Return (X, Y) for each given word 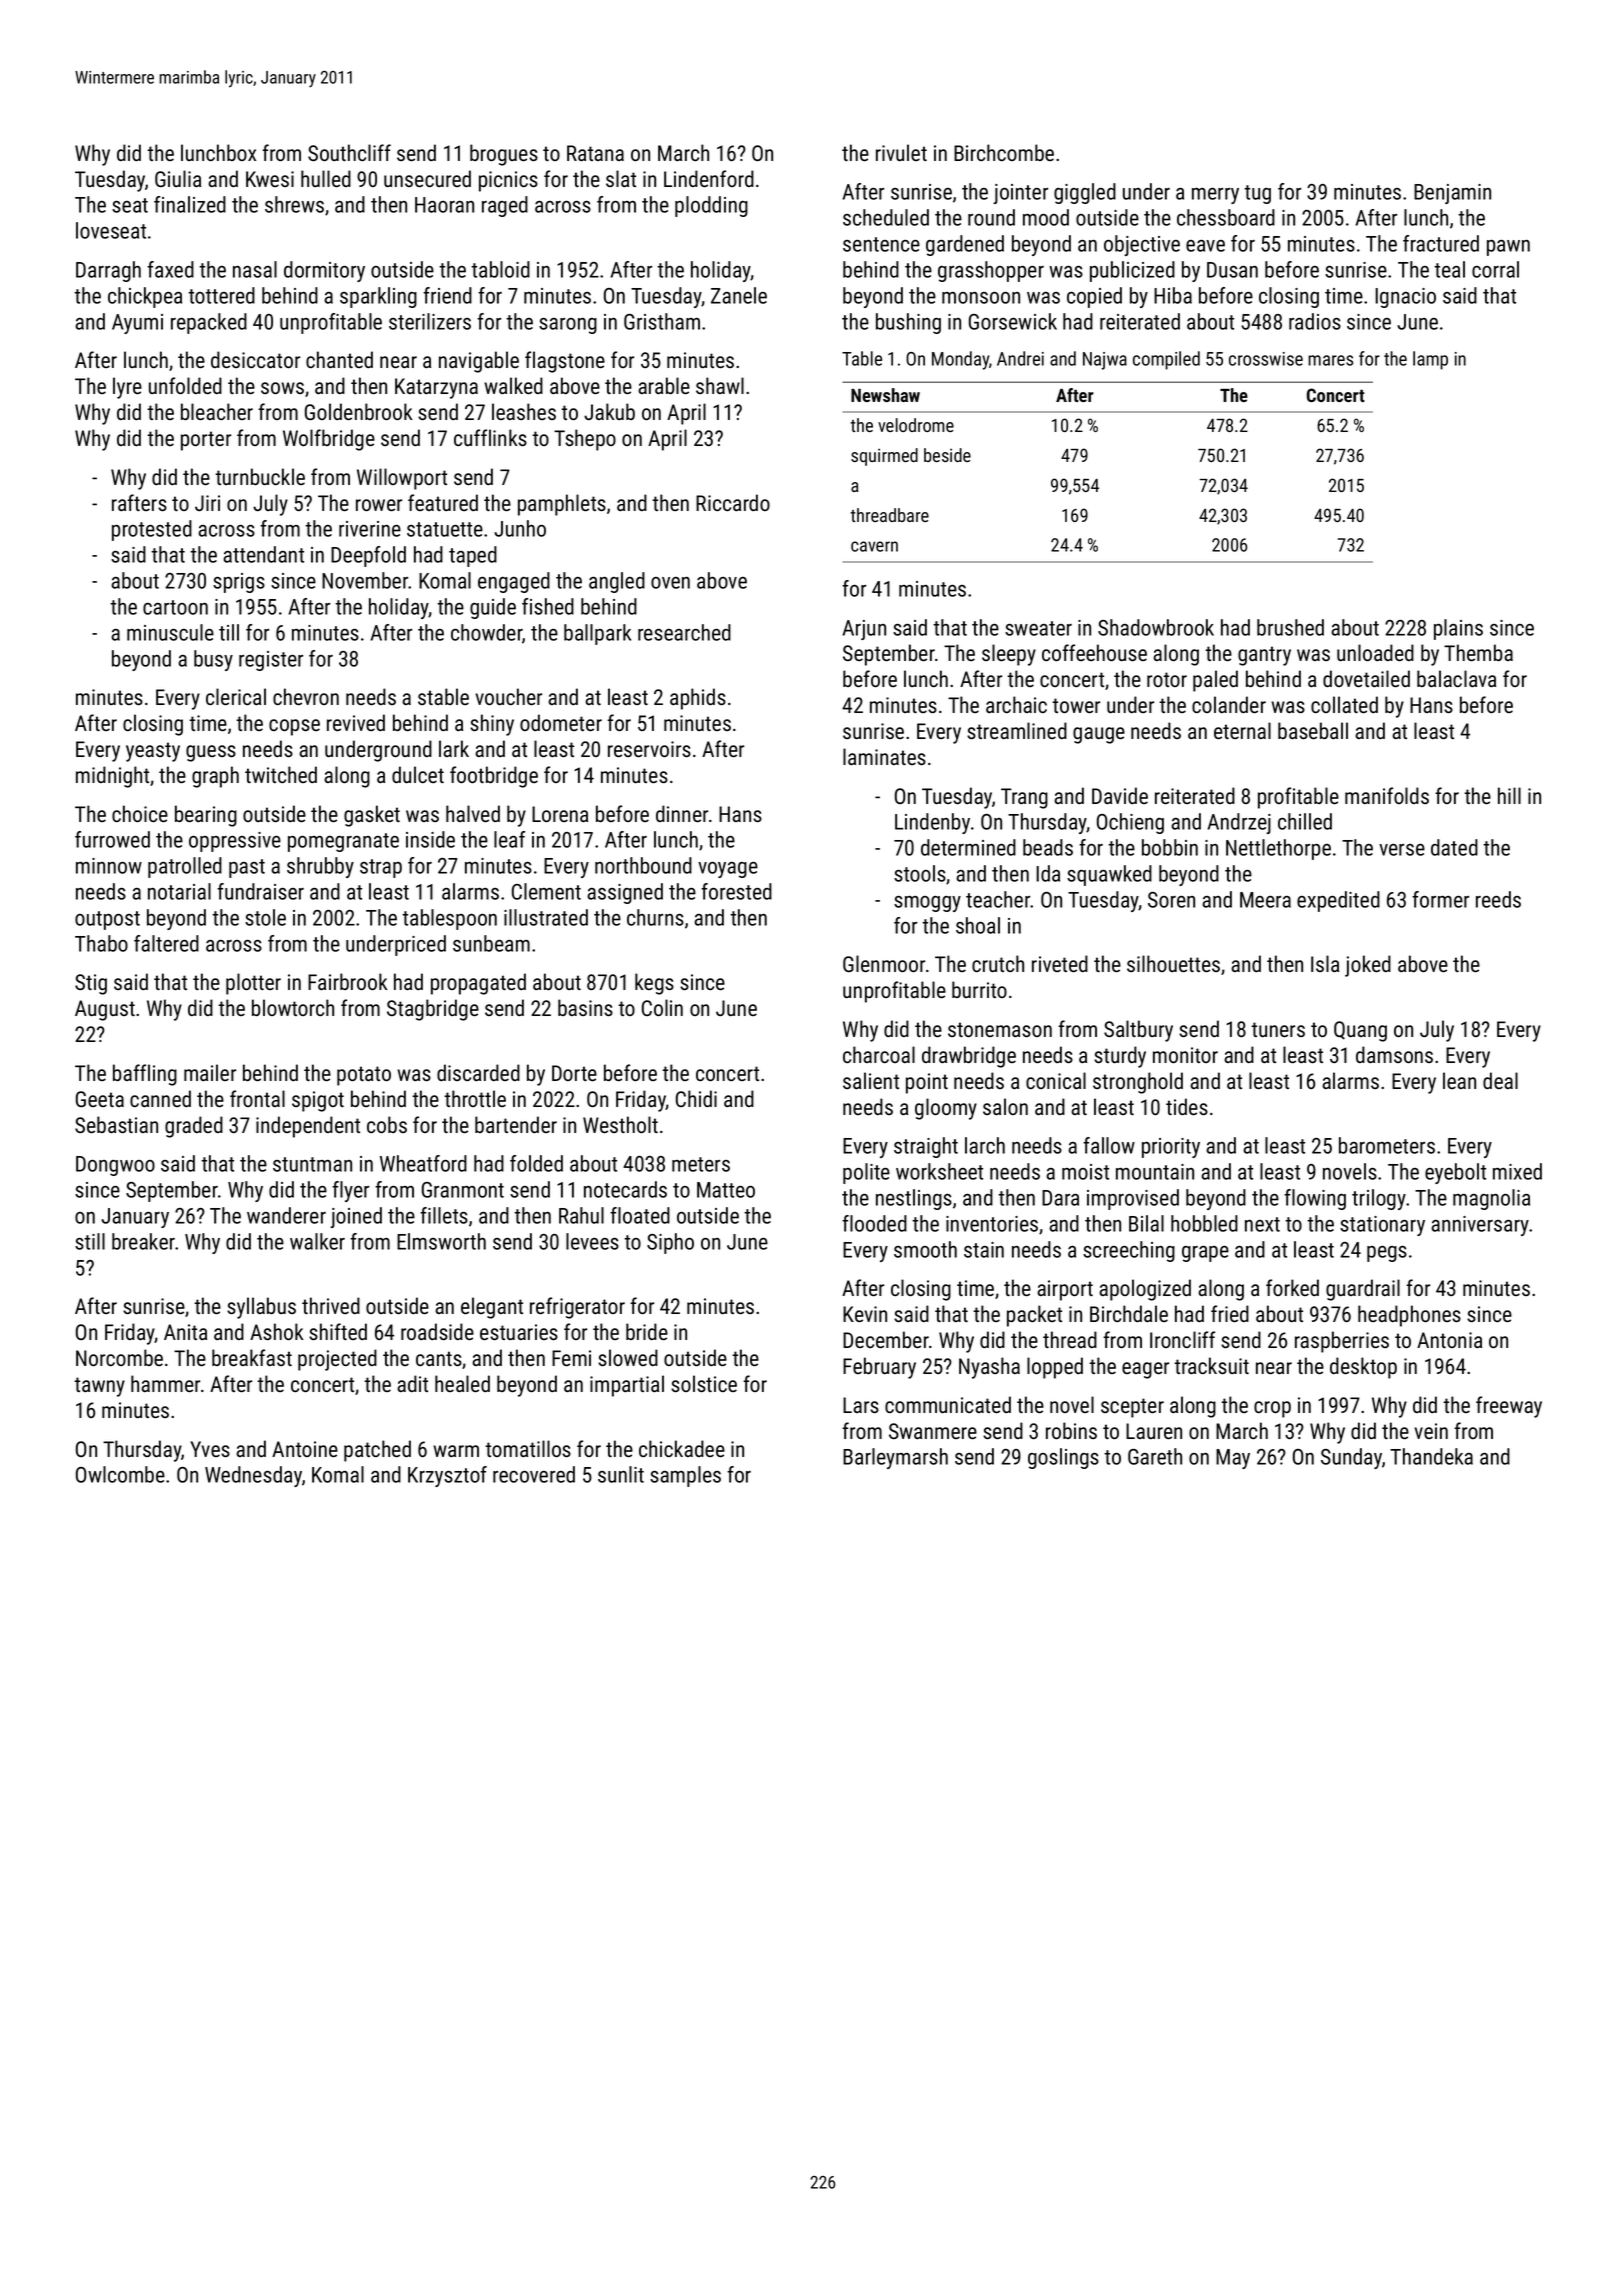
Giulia (178, 178)
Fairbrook (348, 981)
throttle (475, 1098)
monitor (1185, 1055)
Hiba (1173, 295)
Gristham (662, 321)
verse (1402, 850)
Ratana (595, 153)
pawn (1508, 248)
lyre (127, 388)
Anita (185, 1332)
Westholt (620, 1124)
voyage (728, 870)
